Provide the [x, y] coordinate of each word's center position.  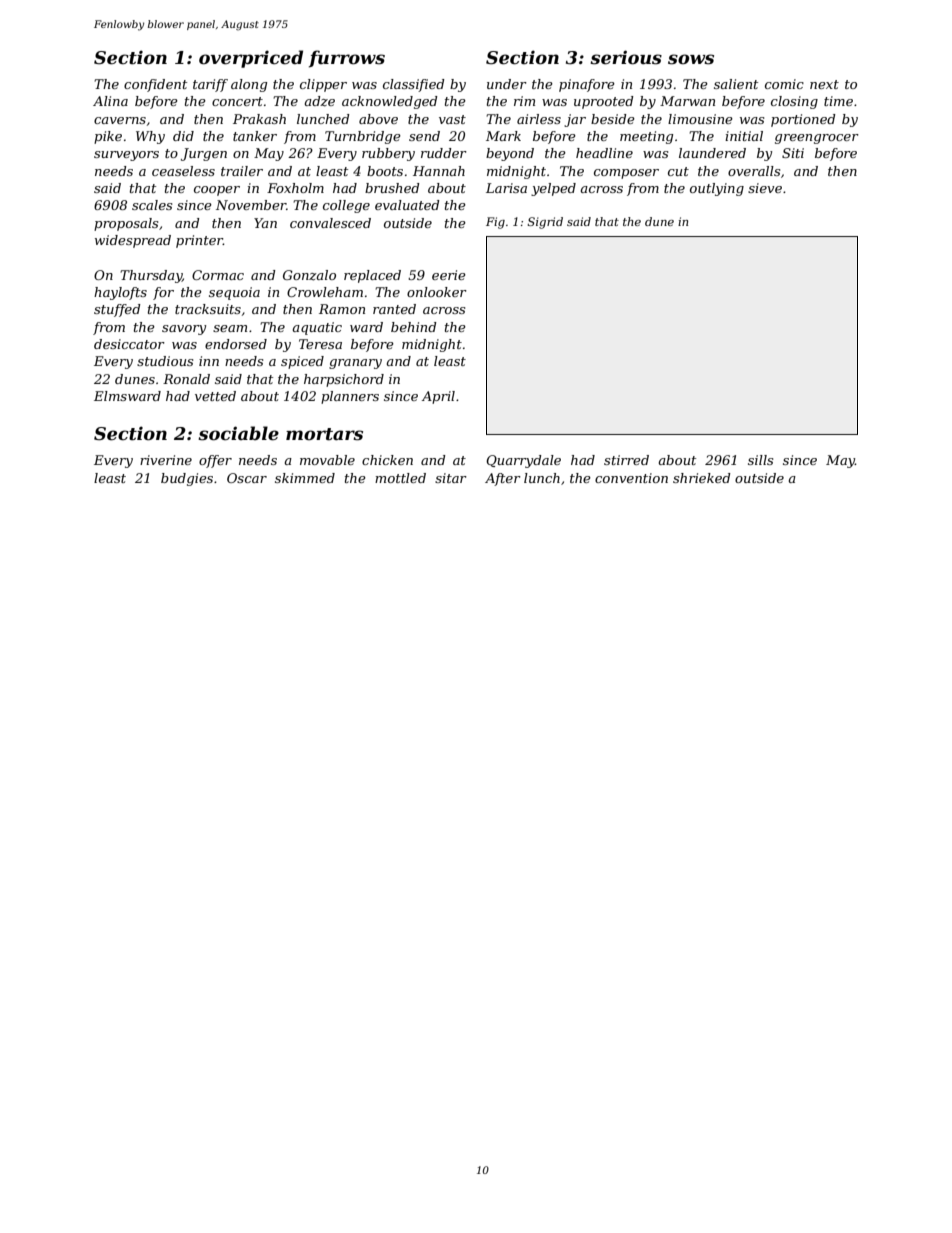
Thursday [151, 276]
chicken [387, 460]
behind [414, 327]
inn [209, 361]
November [251, 205]
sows [691, 59]
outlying [717, 189]
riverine [166, 460]
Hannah [439, 171]
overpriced [251, 59]
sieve [765, 188]
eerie [449, 275]
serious [626, 57]
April [438, 397]
